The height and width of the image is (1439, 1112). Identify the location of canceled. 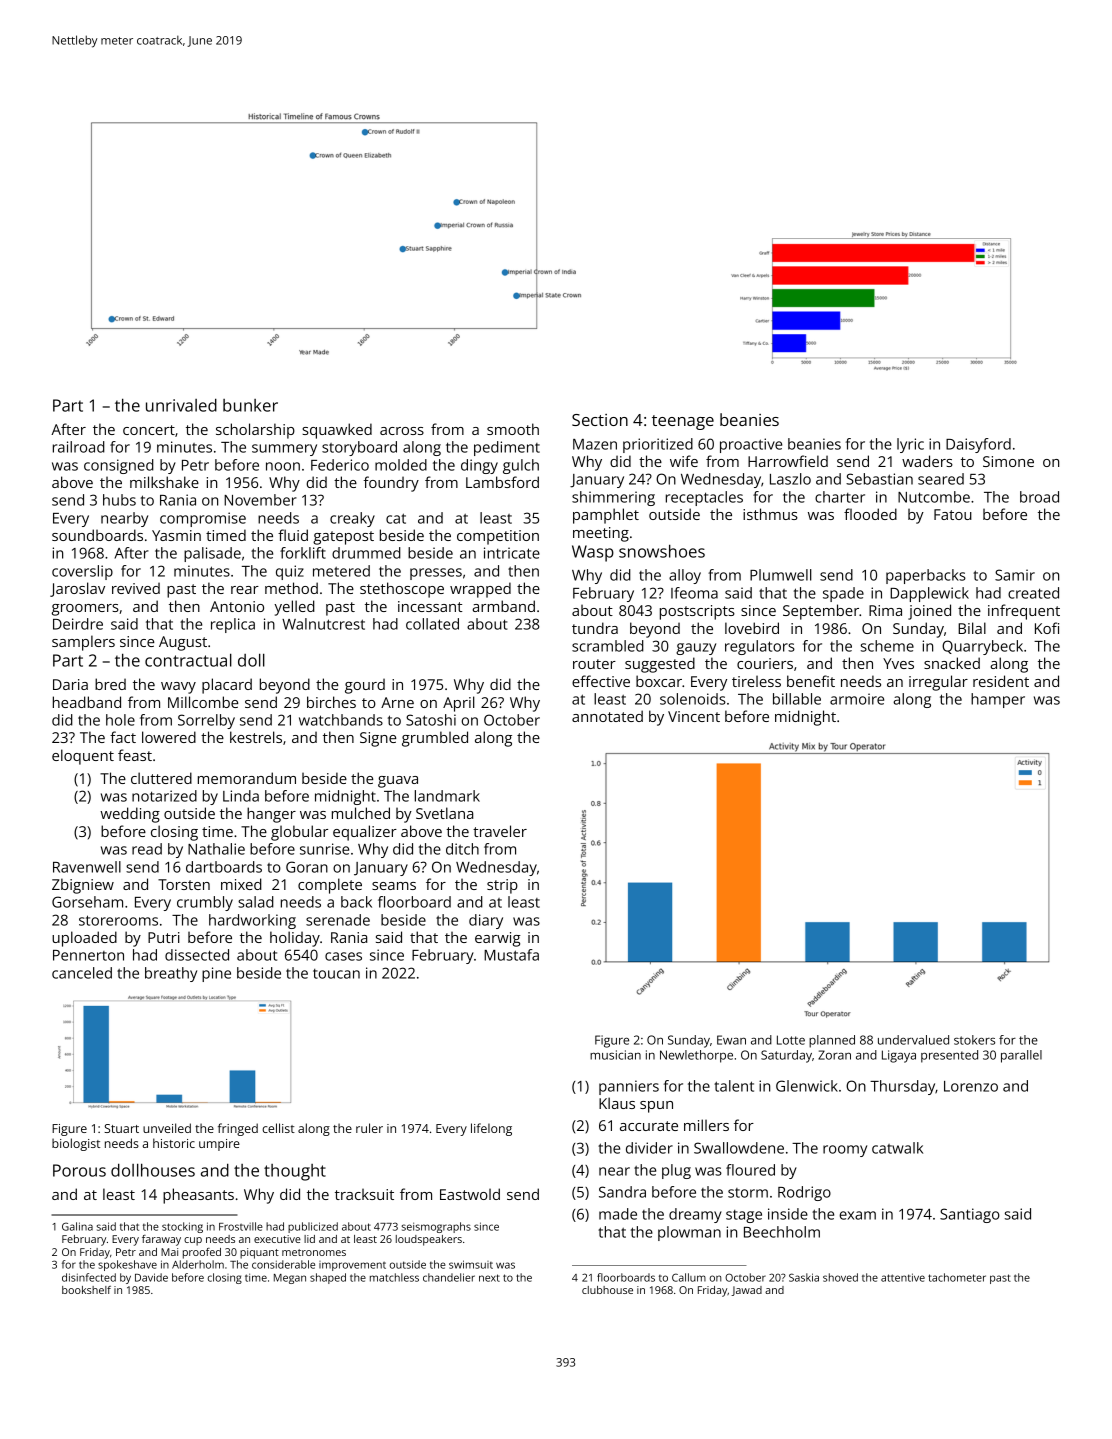
(82, 973).
